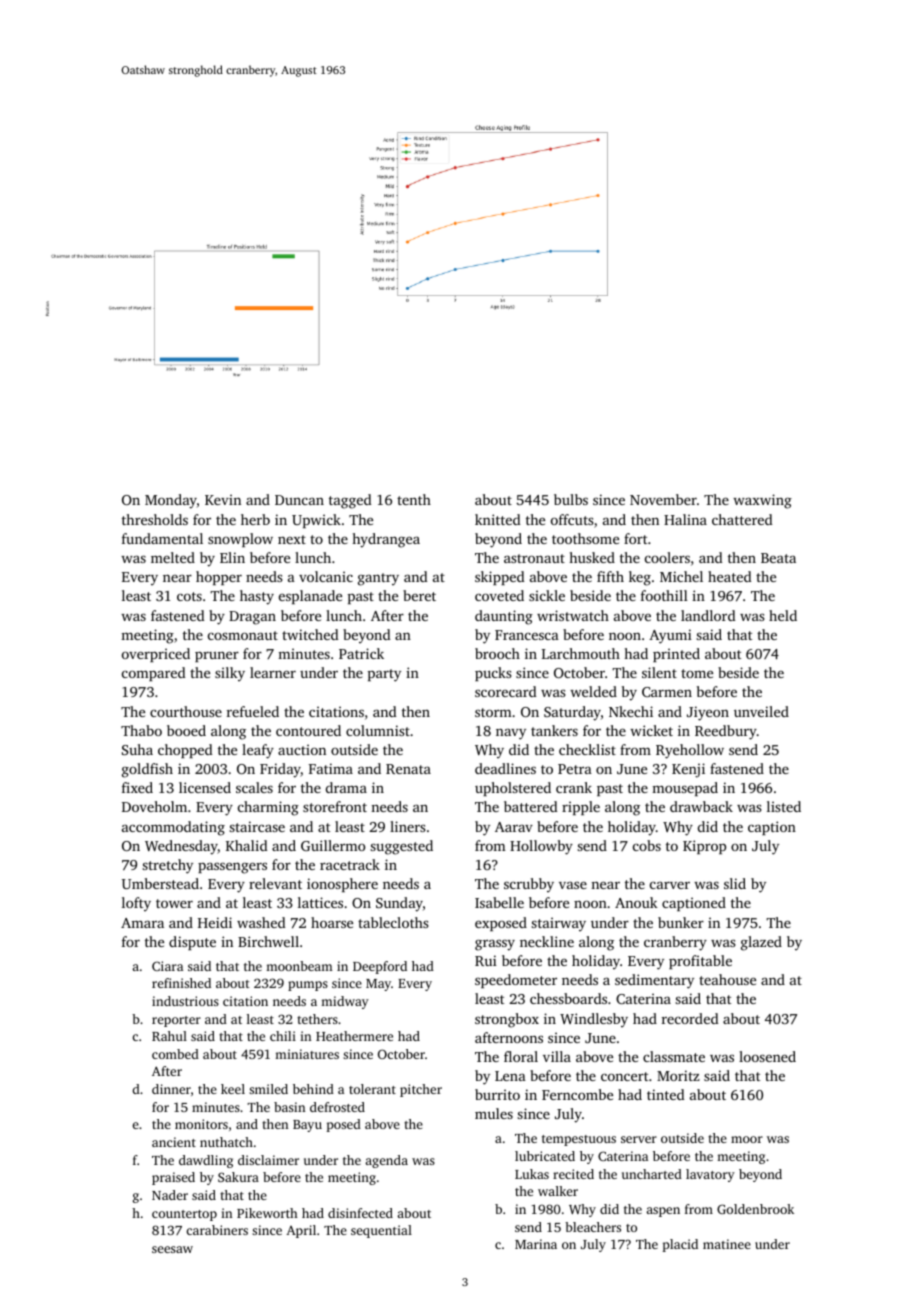 This screenshot has height=1308, width=924. Describe the element at coordinates (350, 864) in the screenshot. I see `racetrack` at that location.
